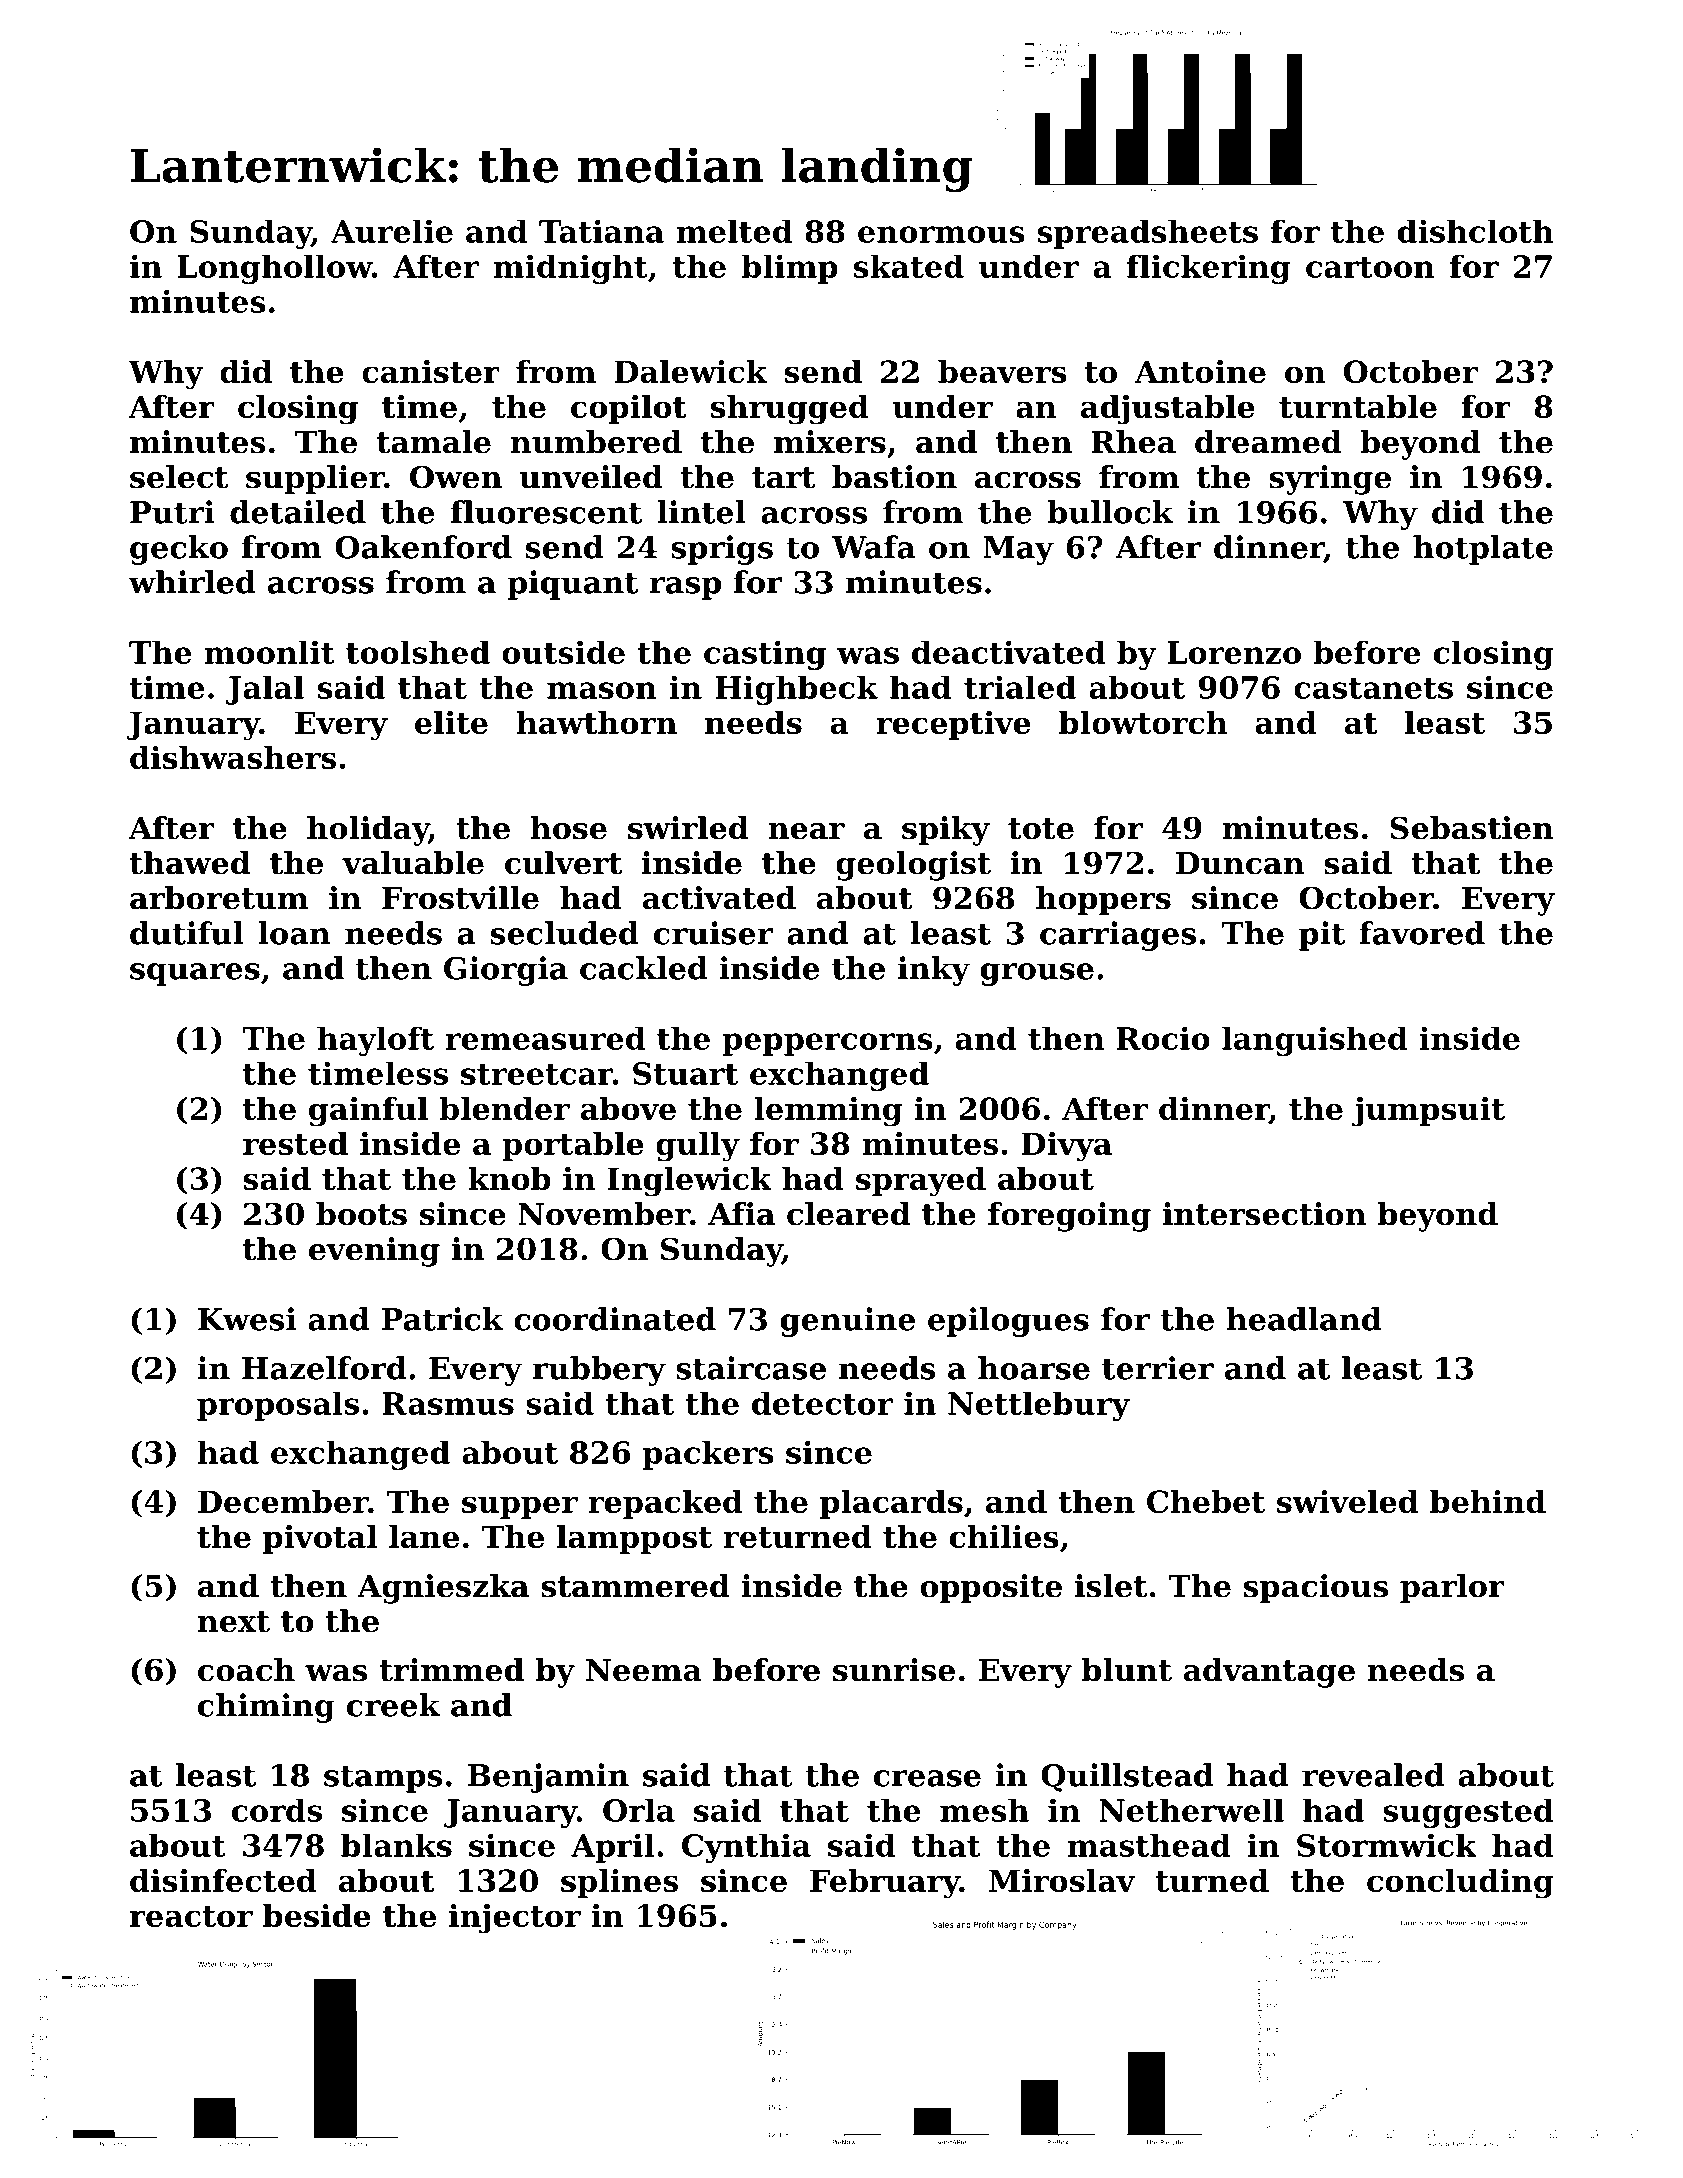 The height and width of the document is (2178, 1683). What do you see at coordinates (192, 582) in the document?
I see `whirled` at bounding box center [192, 582].
